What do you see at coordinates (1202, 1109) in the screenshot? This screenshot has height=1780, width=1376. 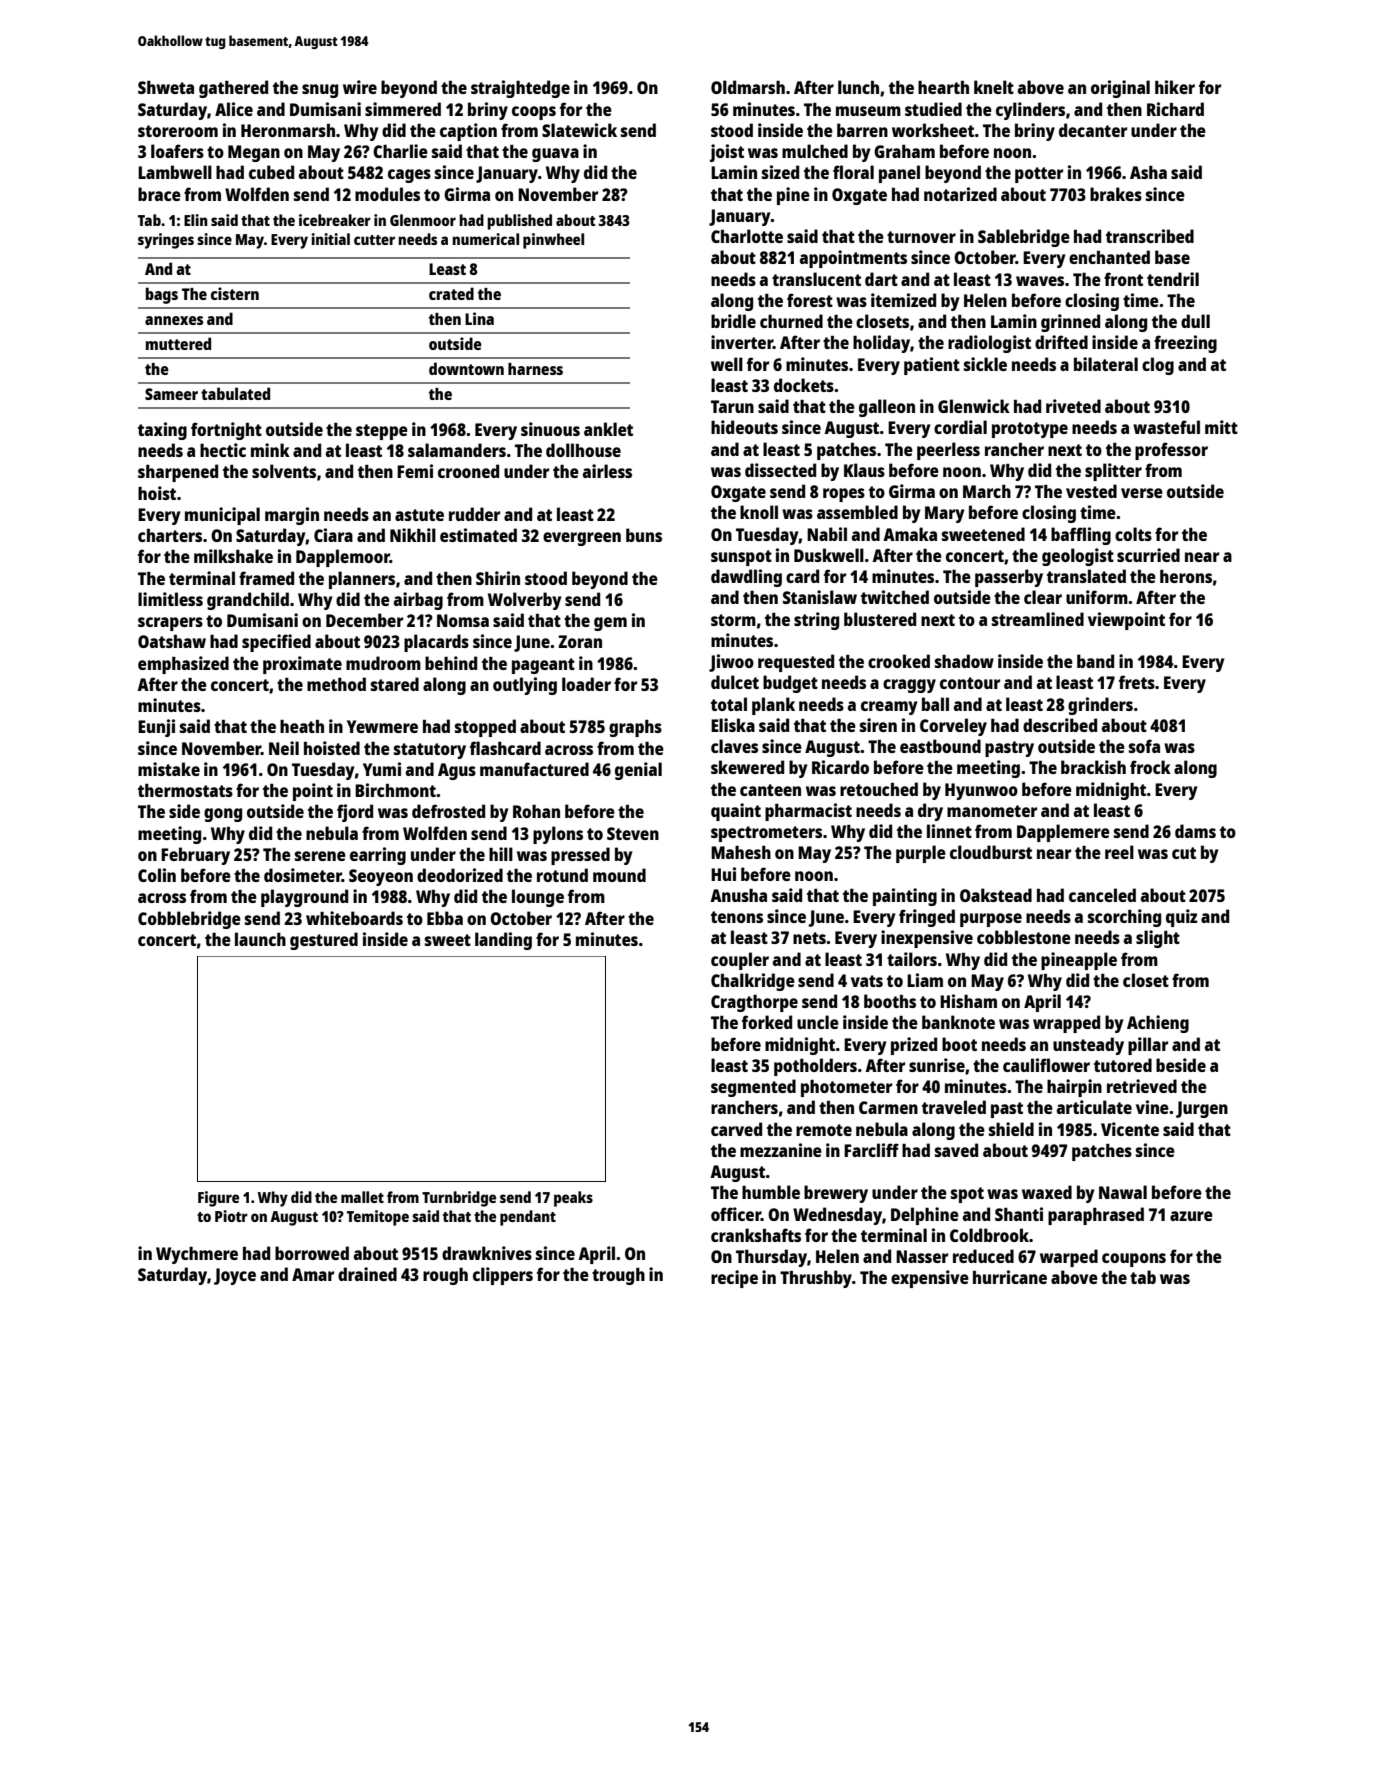 I see `Jurgen` at bounding box center [1202, 1109].
